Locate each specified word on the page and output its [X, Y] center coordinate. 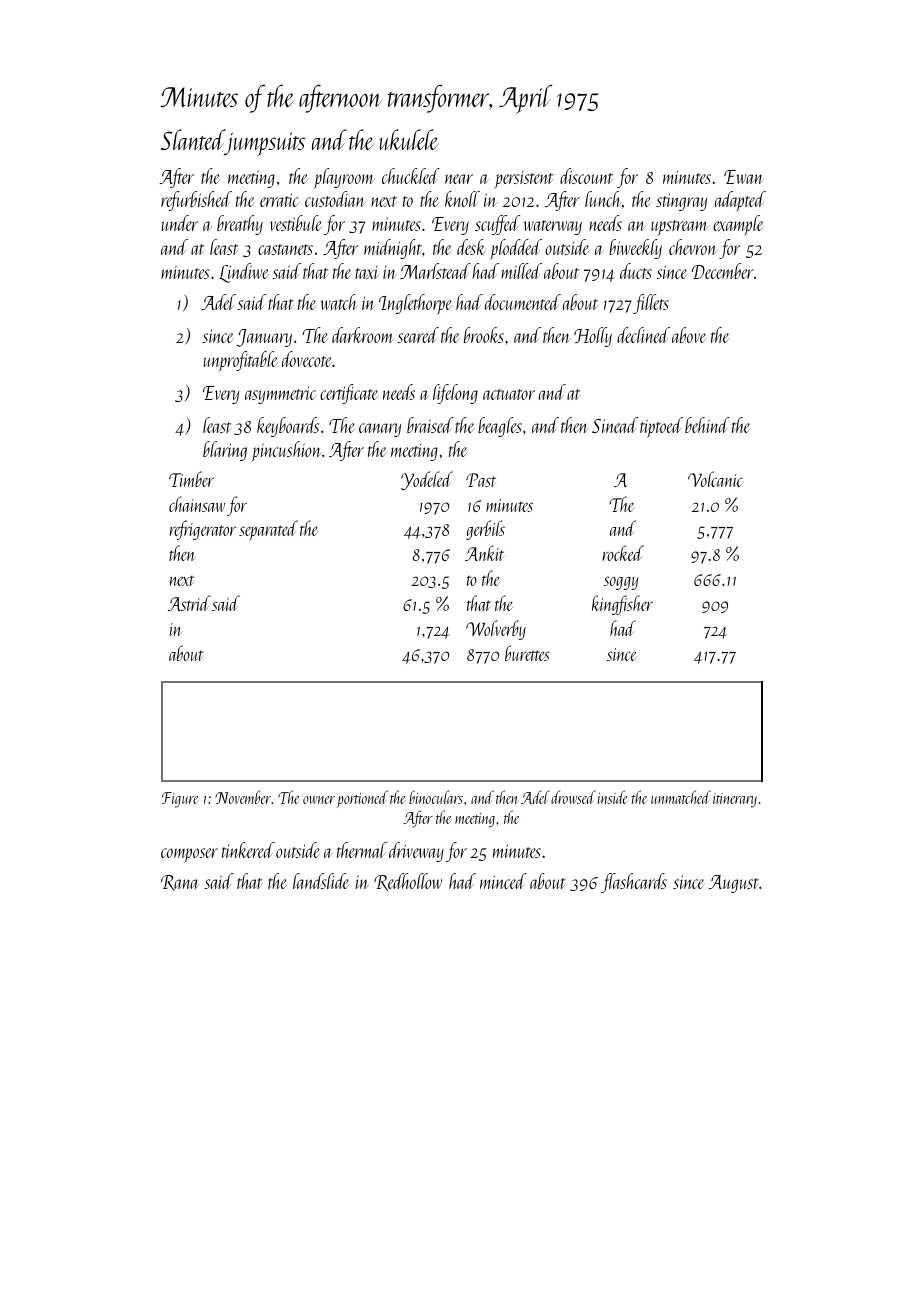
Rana [180, 883]
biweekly [635, 249]
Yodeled [427, 480]
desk [471, 247]
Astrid [189, 603]
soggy [621, 583]
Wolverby [496, 630]
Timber [191, 479]
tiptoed [661, 427]
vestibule [296, 223]
